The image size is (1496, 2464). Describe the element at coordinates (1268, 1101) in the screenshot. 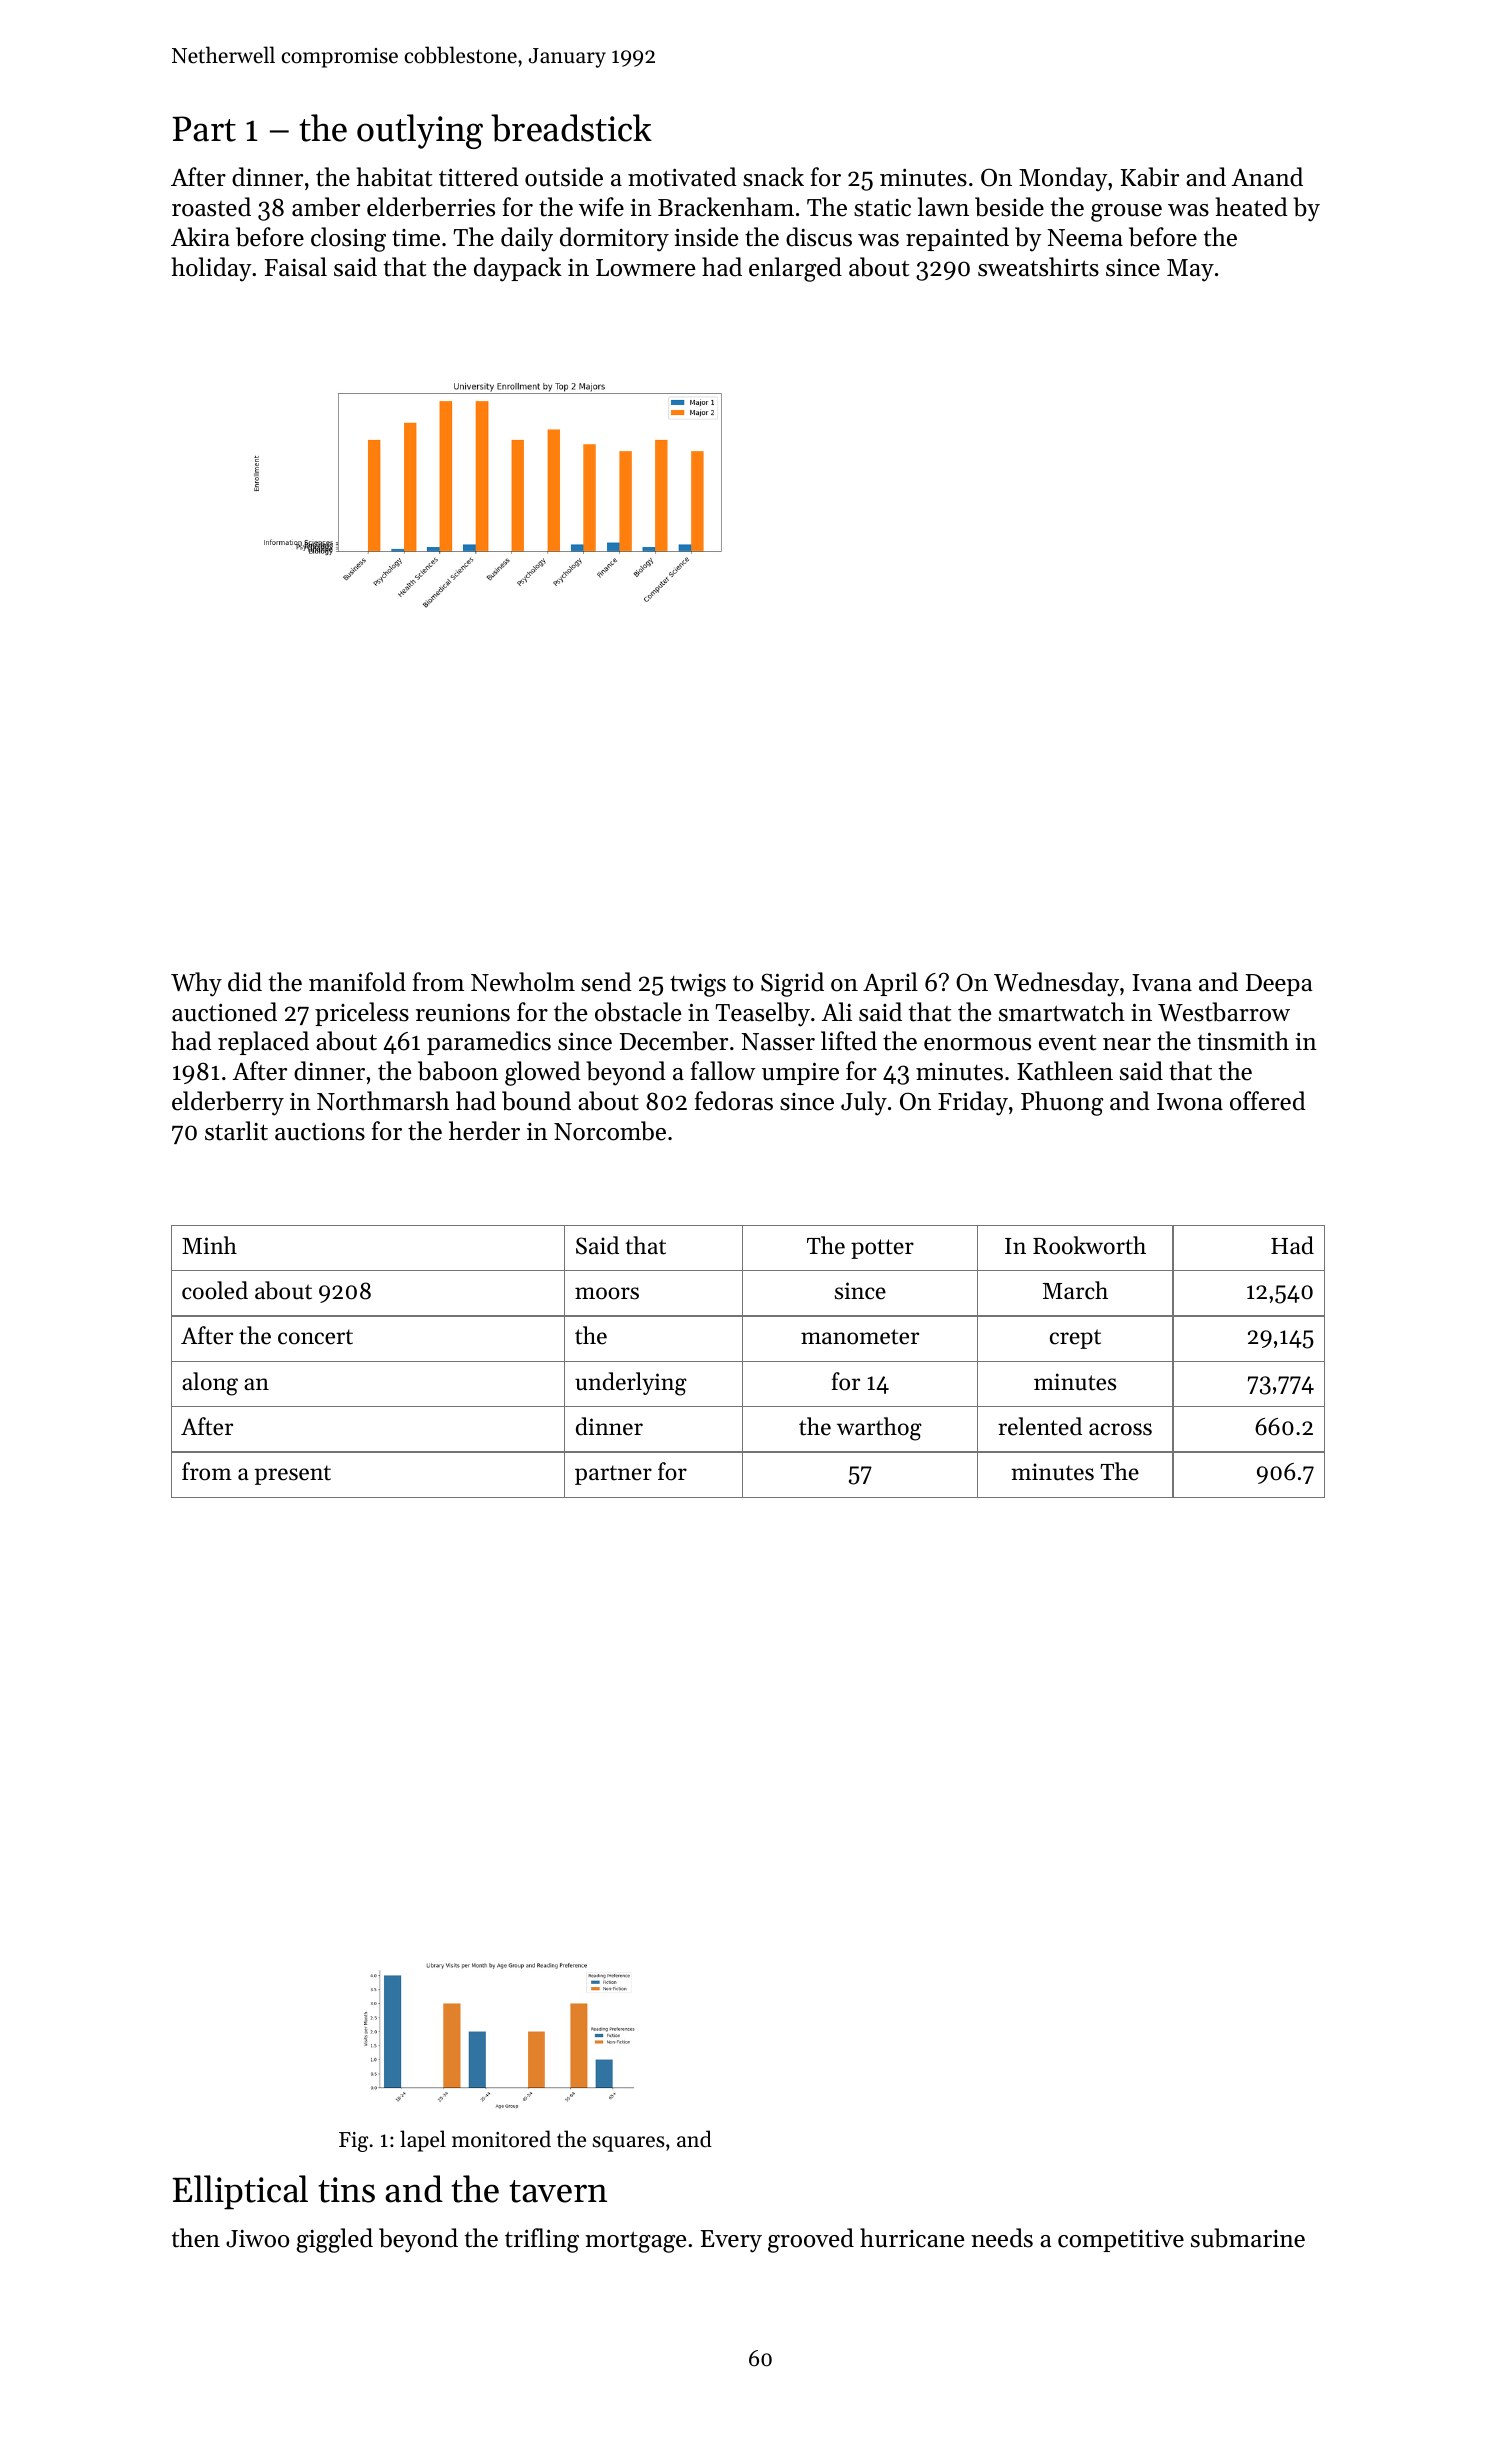

I see `offered` at that location.
